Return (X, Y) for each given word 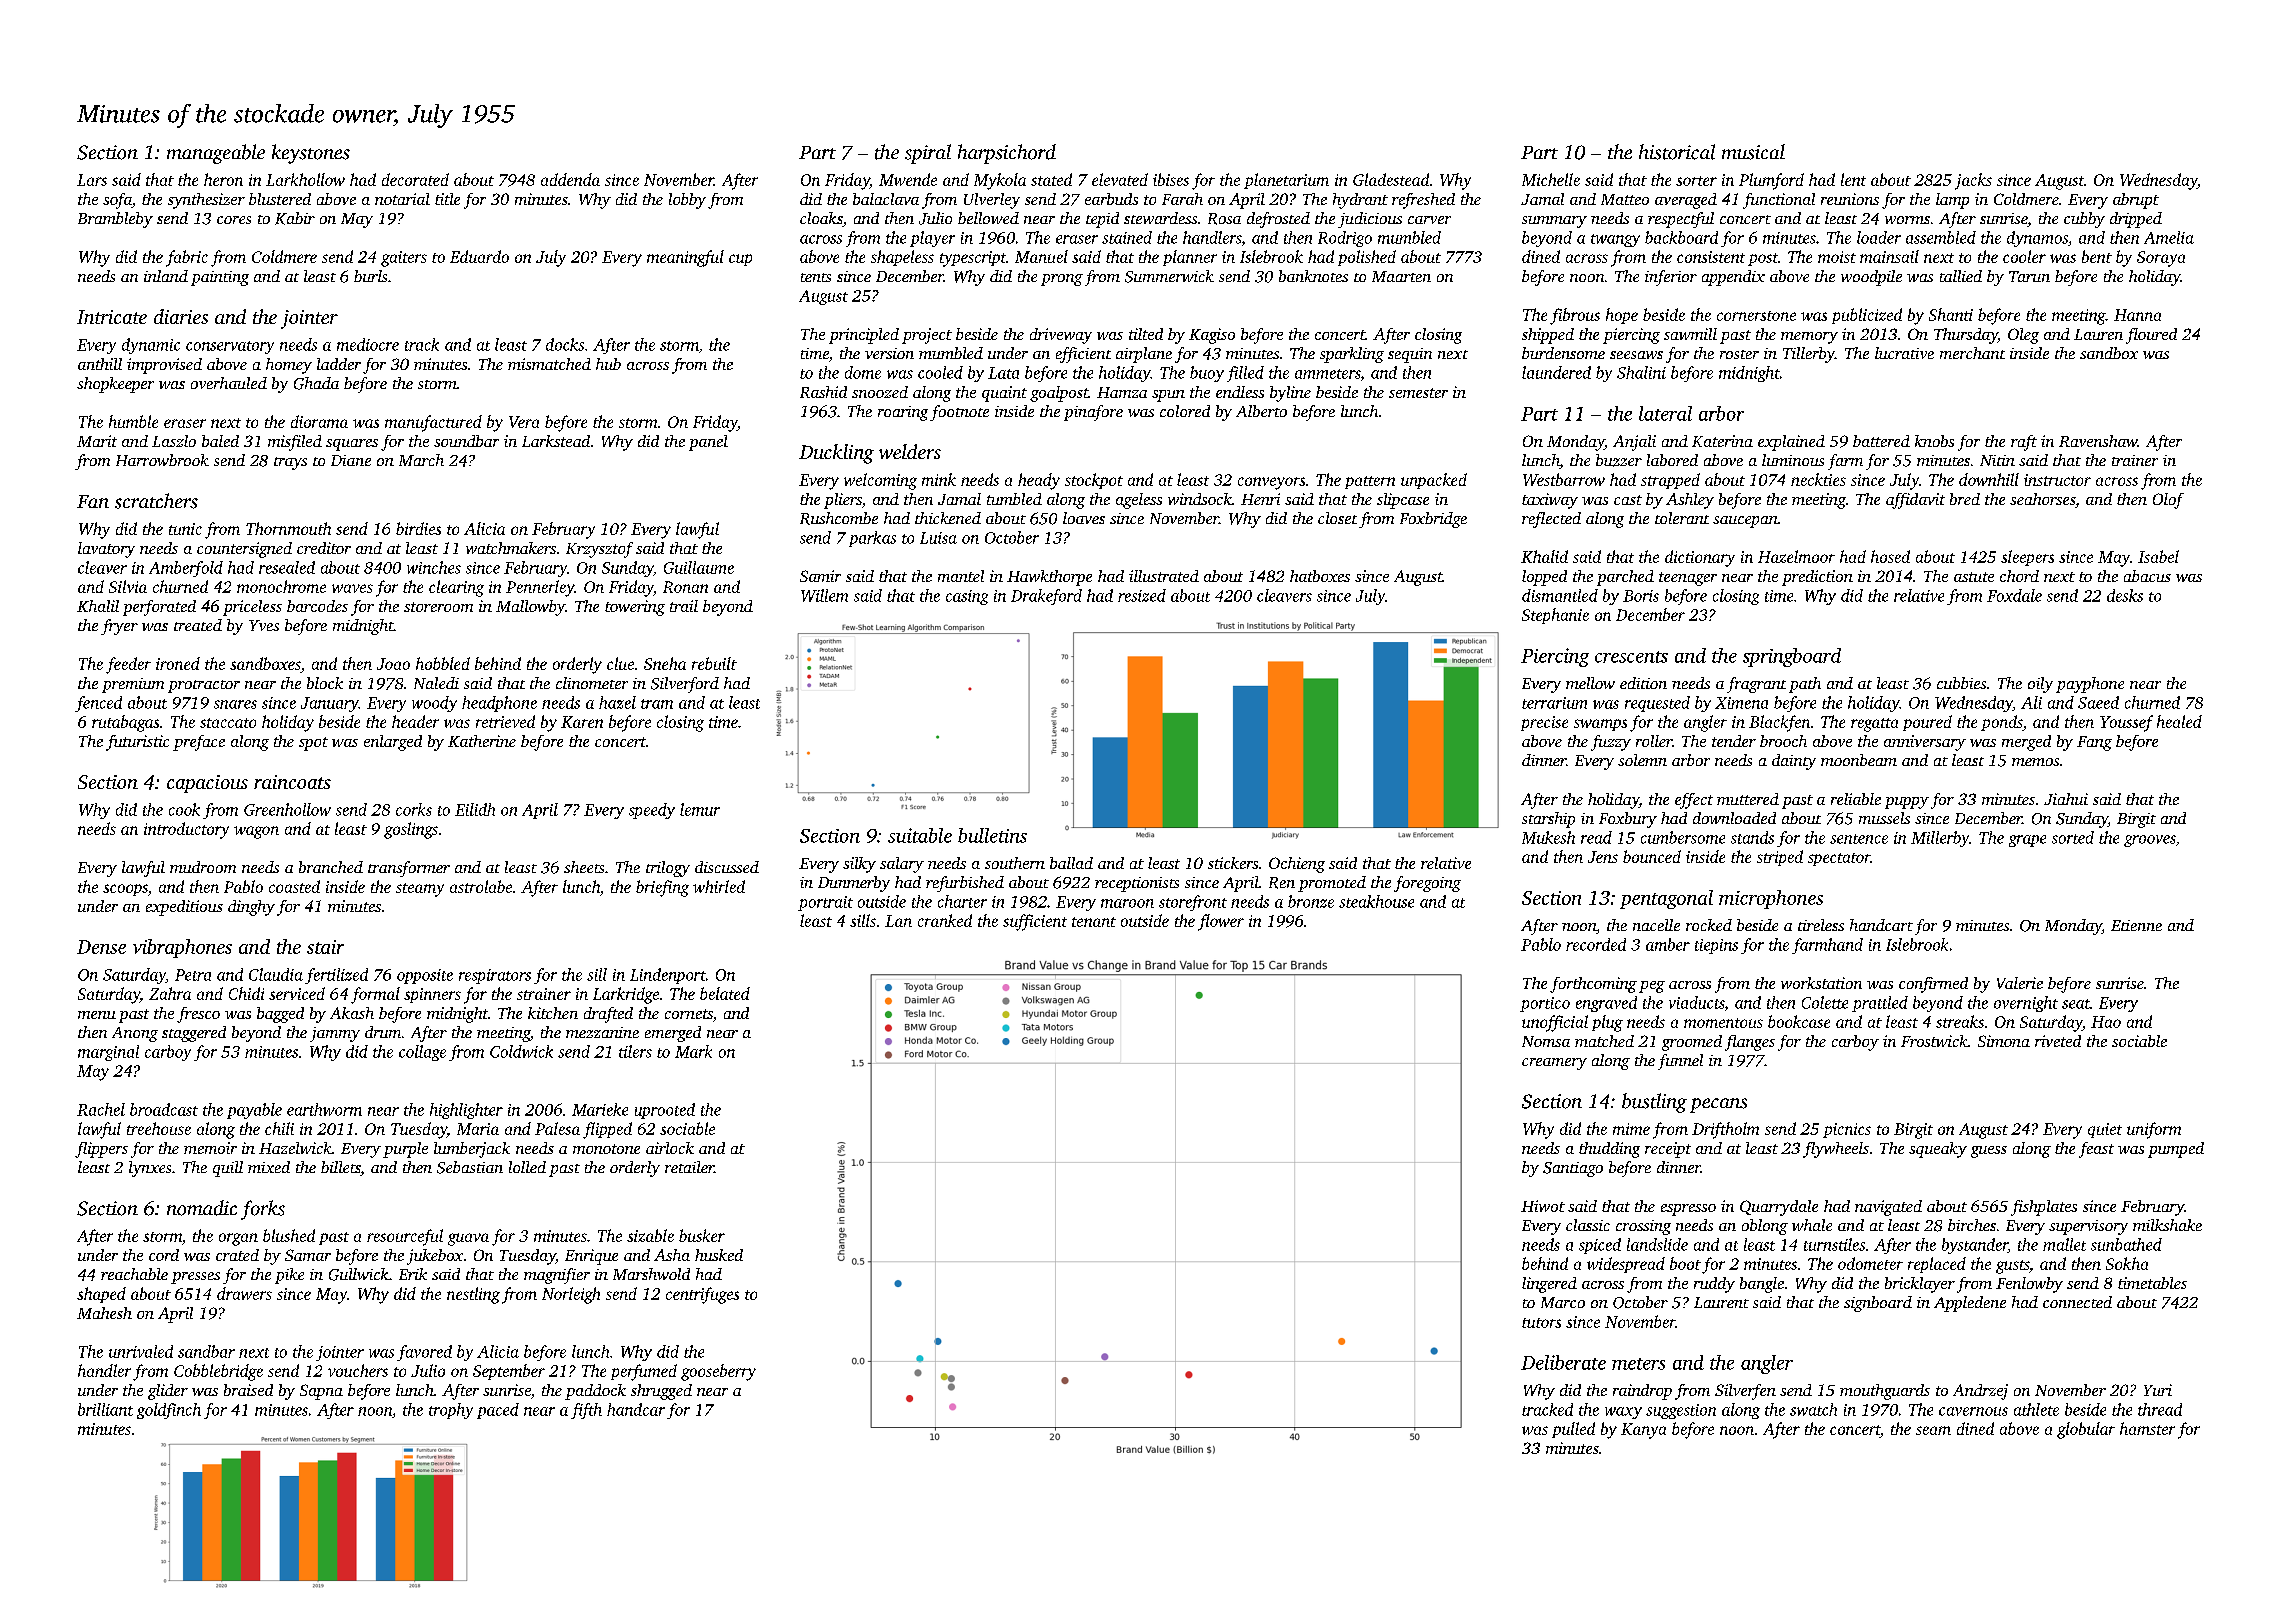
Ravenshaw (2098, 441)
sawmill (1690, 334)
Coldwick (521, 1051)
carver (1429, 220)
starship (1548, 820)
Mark (693, 1051)
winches (434, 567)
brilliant (105, 1409)
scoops (125, 890)
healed (2179, 721)
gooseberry (718, 1372)
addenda (570, 179)
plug (1607, 1023)
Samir (820, 576)
